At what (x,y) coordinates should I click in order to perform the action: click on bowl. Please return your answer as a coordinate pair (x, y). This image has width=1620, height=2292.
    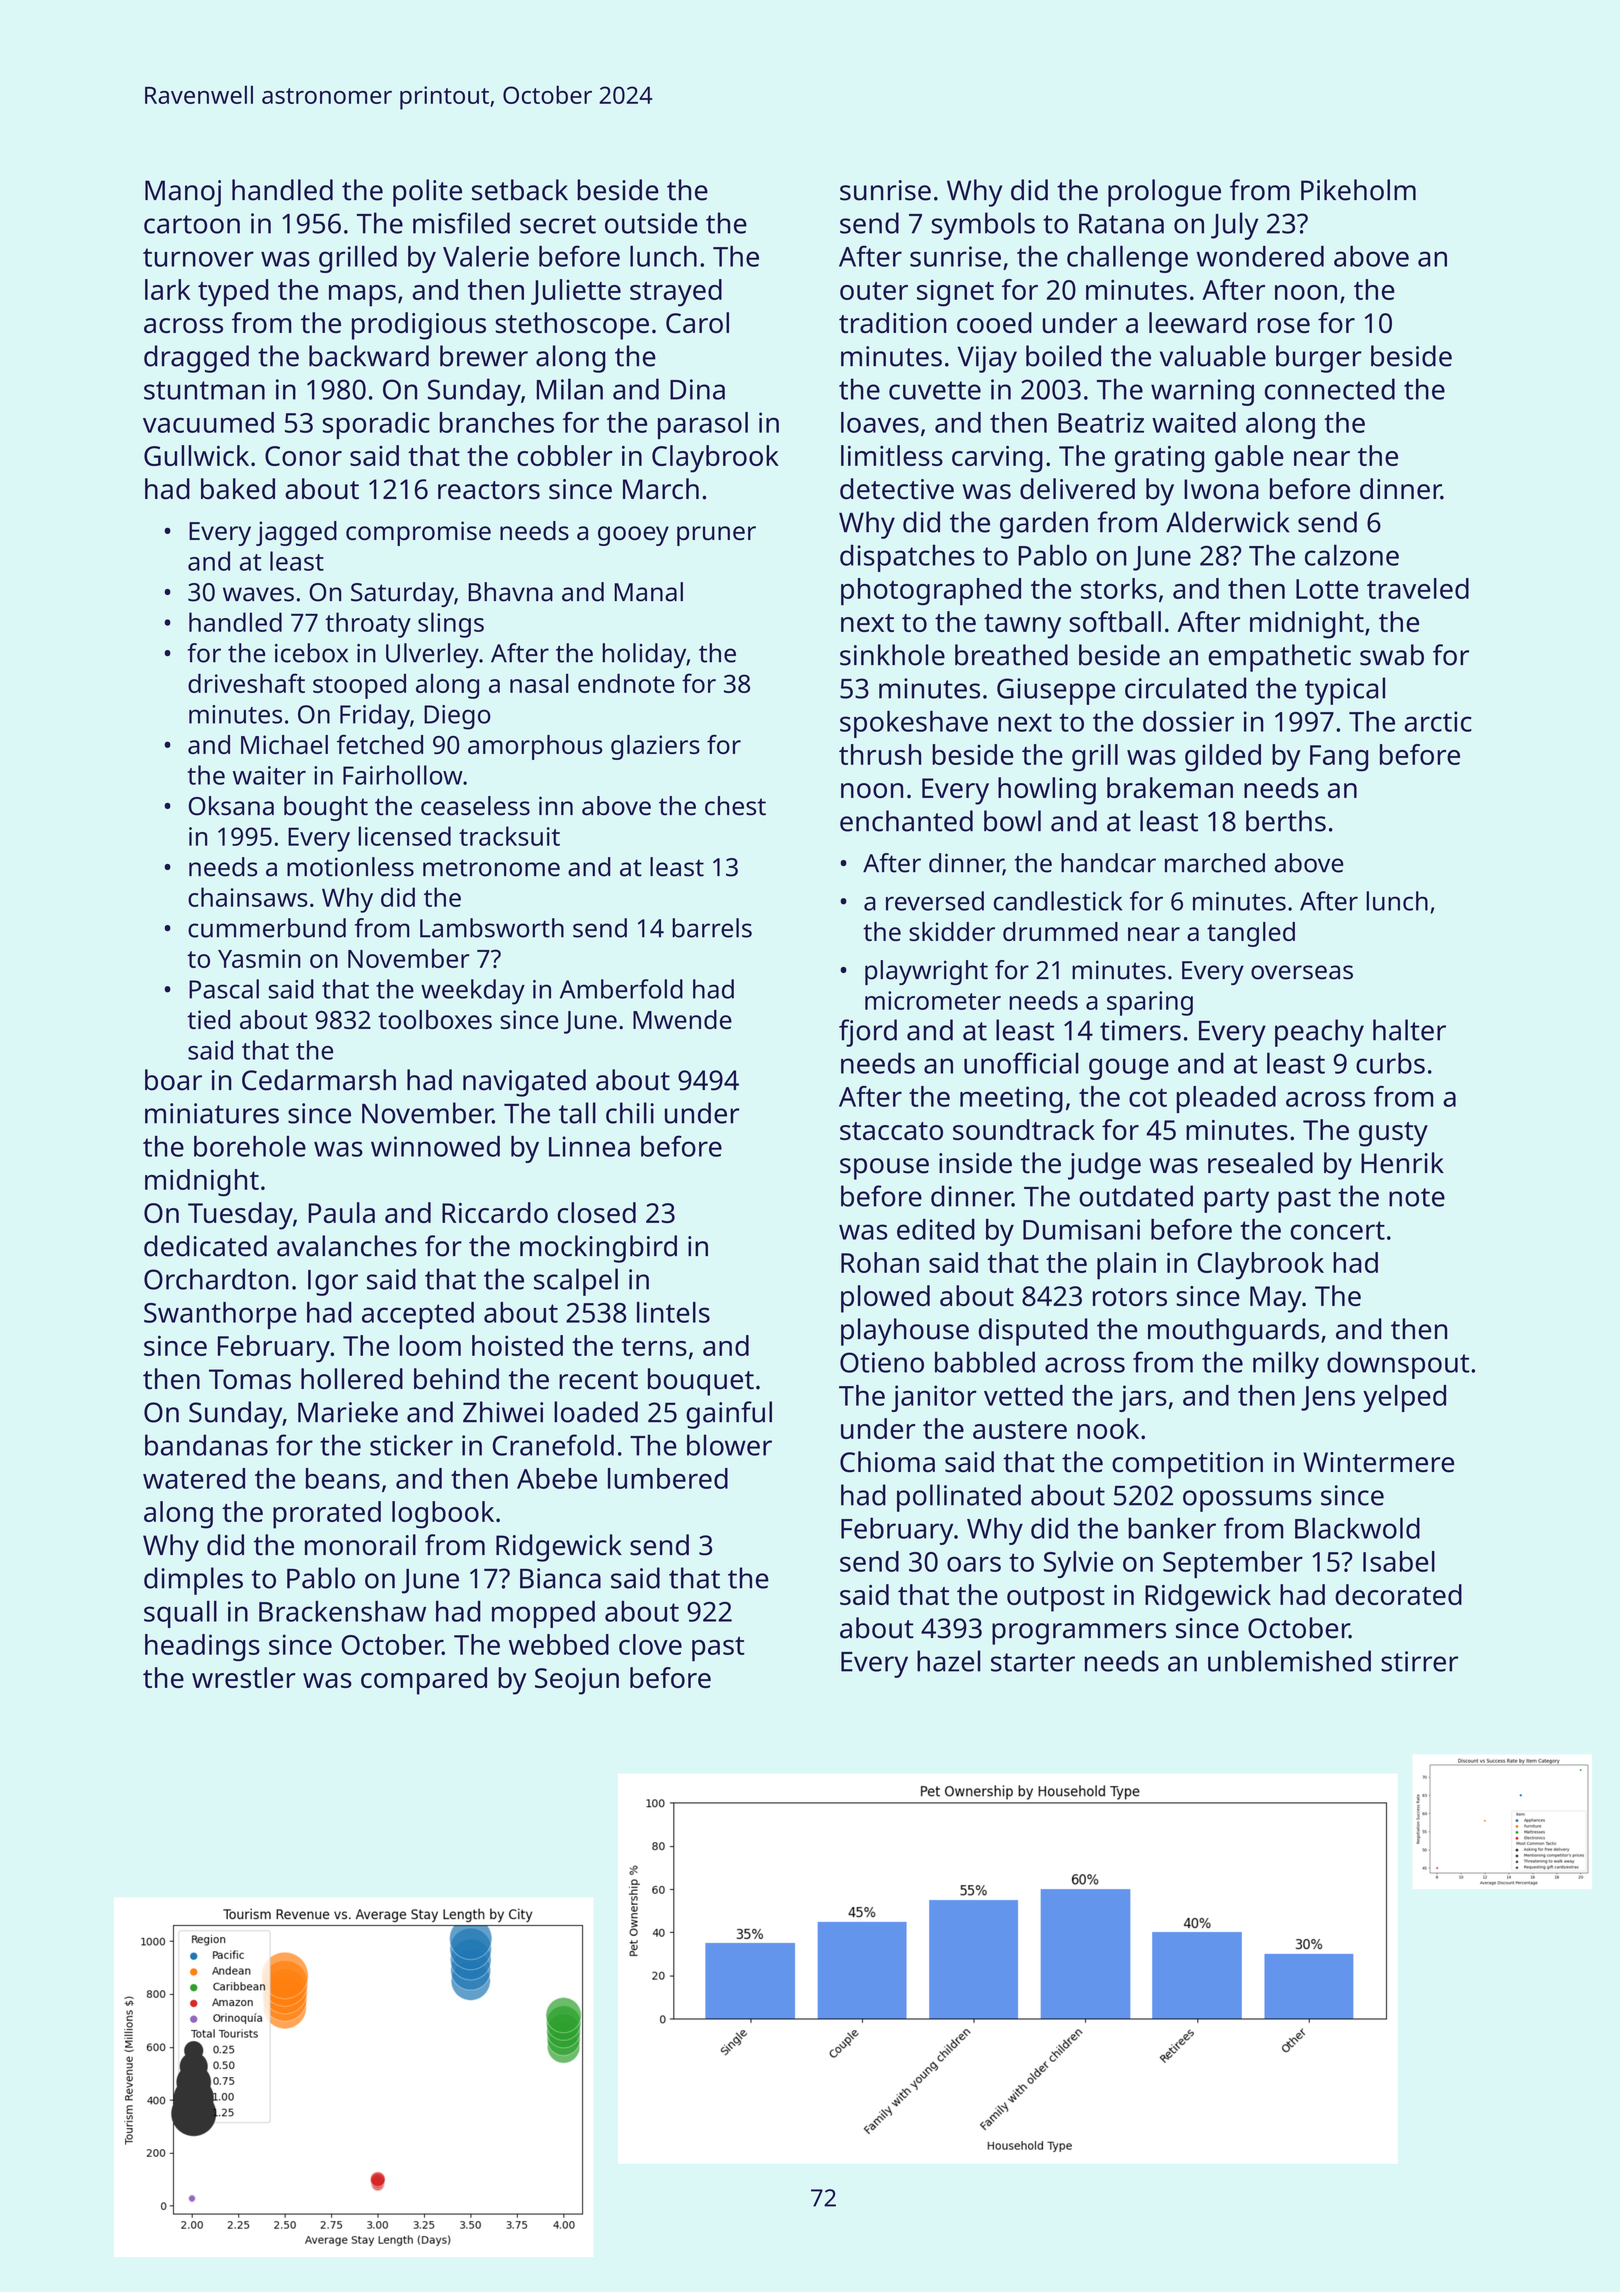
    Looking at the image, I should click on (1012, 821).
